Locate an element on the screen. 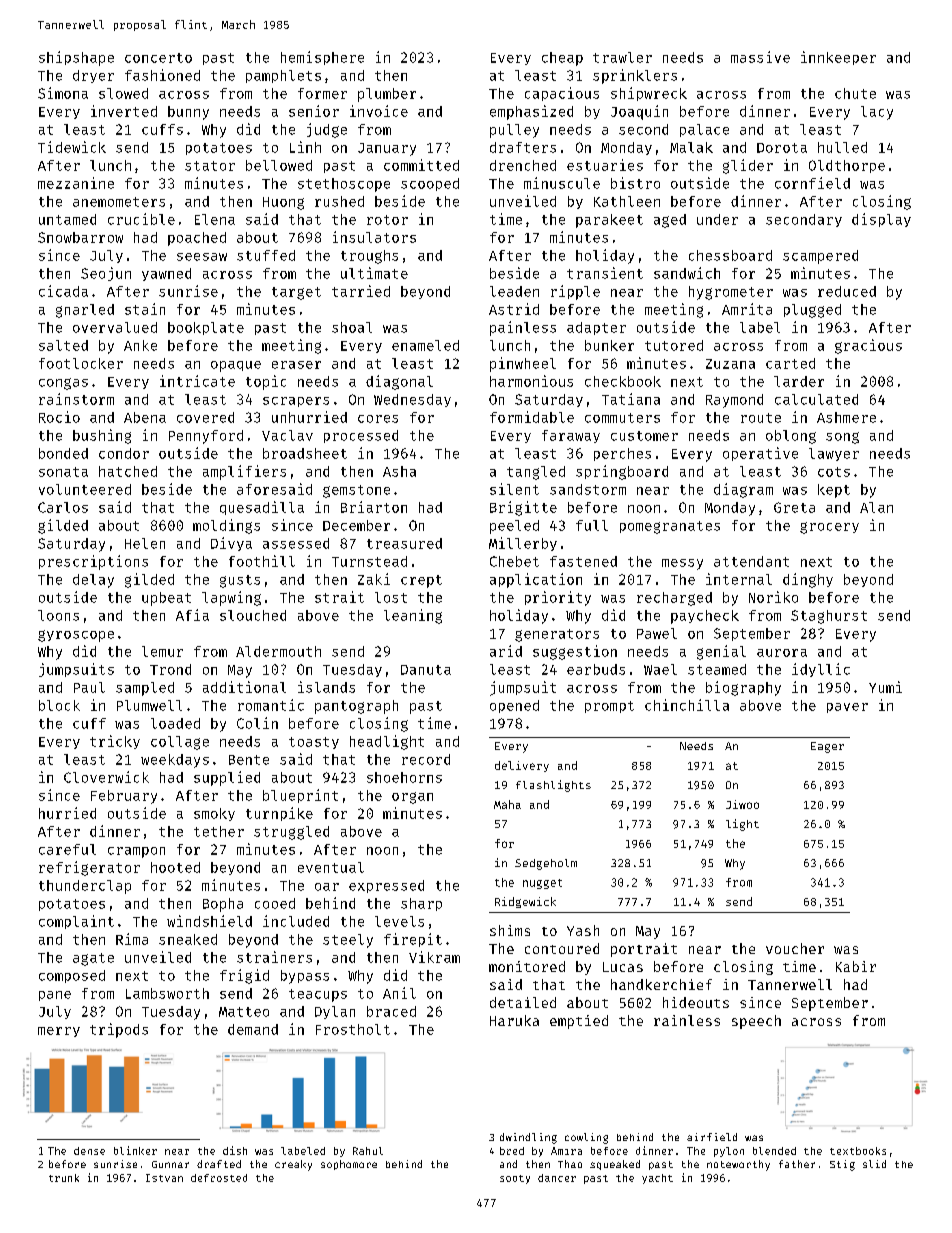 Image resolution: width=952 pixels, height=1233 pixels. defrosted is located at coordinates (219, 1178).
